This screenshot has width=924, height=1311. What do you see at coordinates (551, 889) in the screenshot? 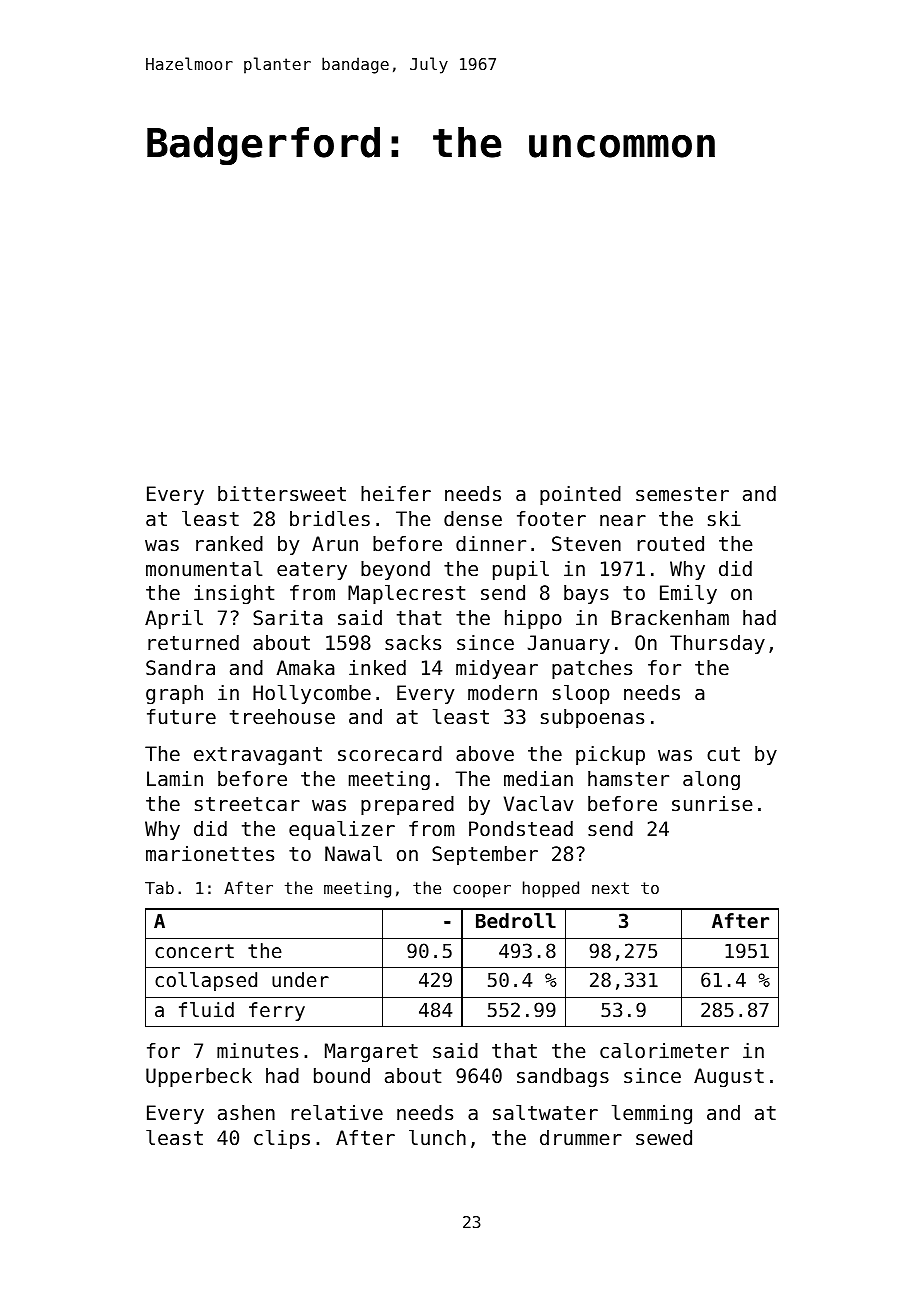
I see `hopped` at bounding box center [551, 889].
